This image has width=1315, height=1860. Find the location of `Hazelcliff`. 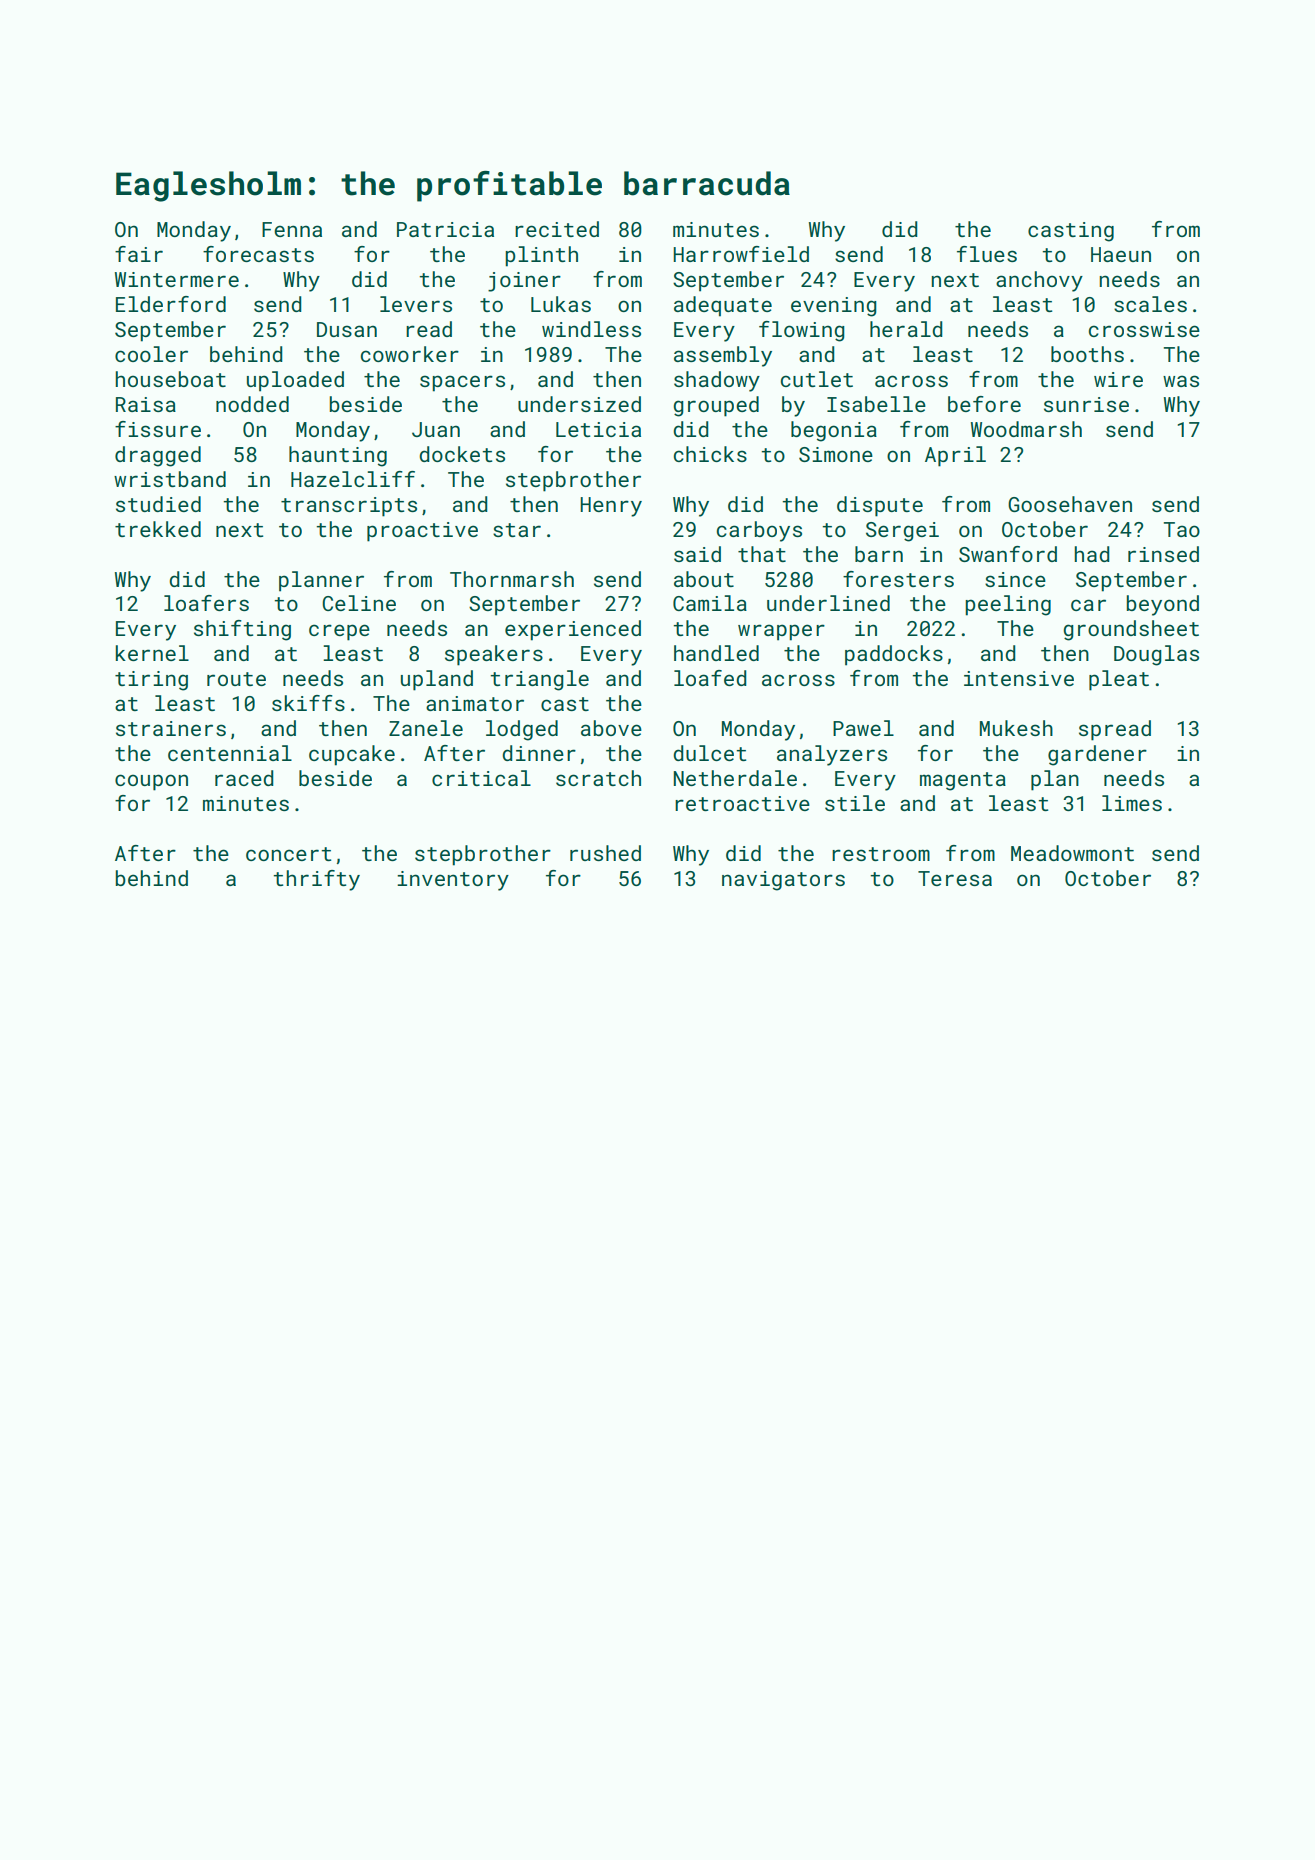

Hazelcliff is located at coordinates (353, 479).
